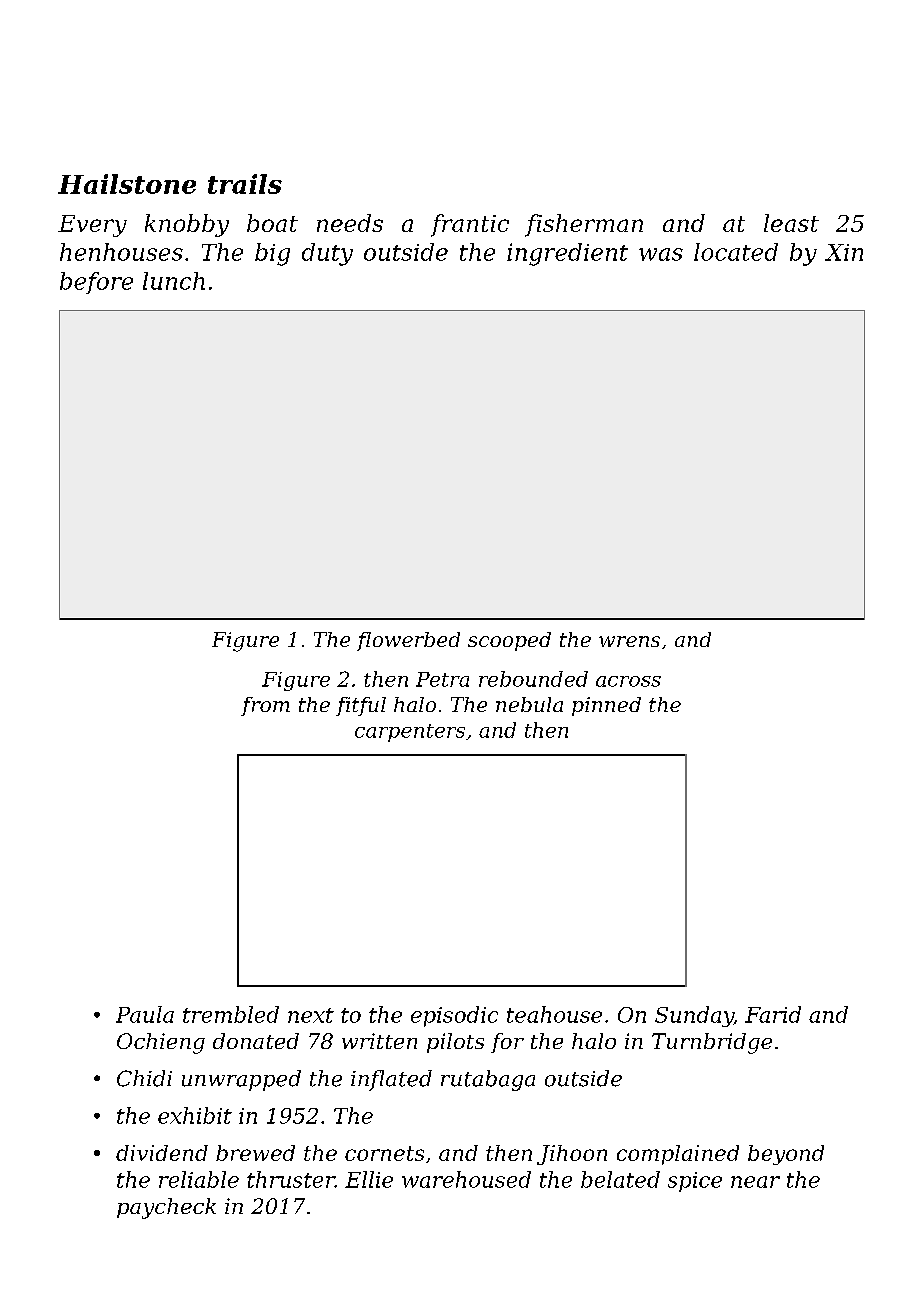  I want to click on unwrapped, so click(241, 1080).
